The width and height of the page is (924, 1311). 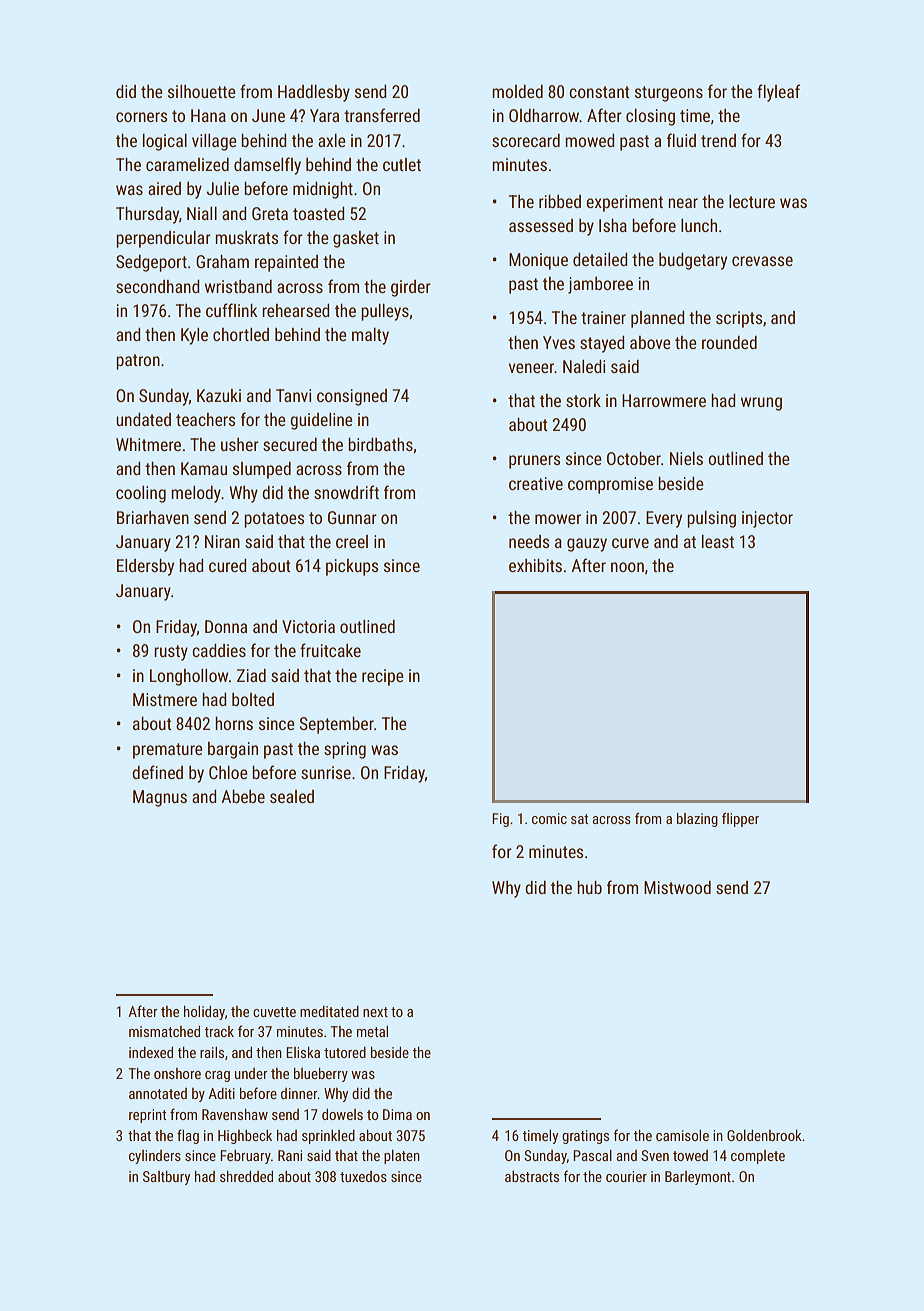 I want to click on Eliska, so click(x=303, y=1052).
